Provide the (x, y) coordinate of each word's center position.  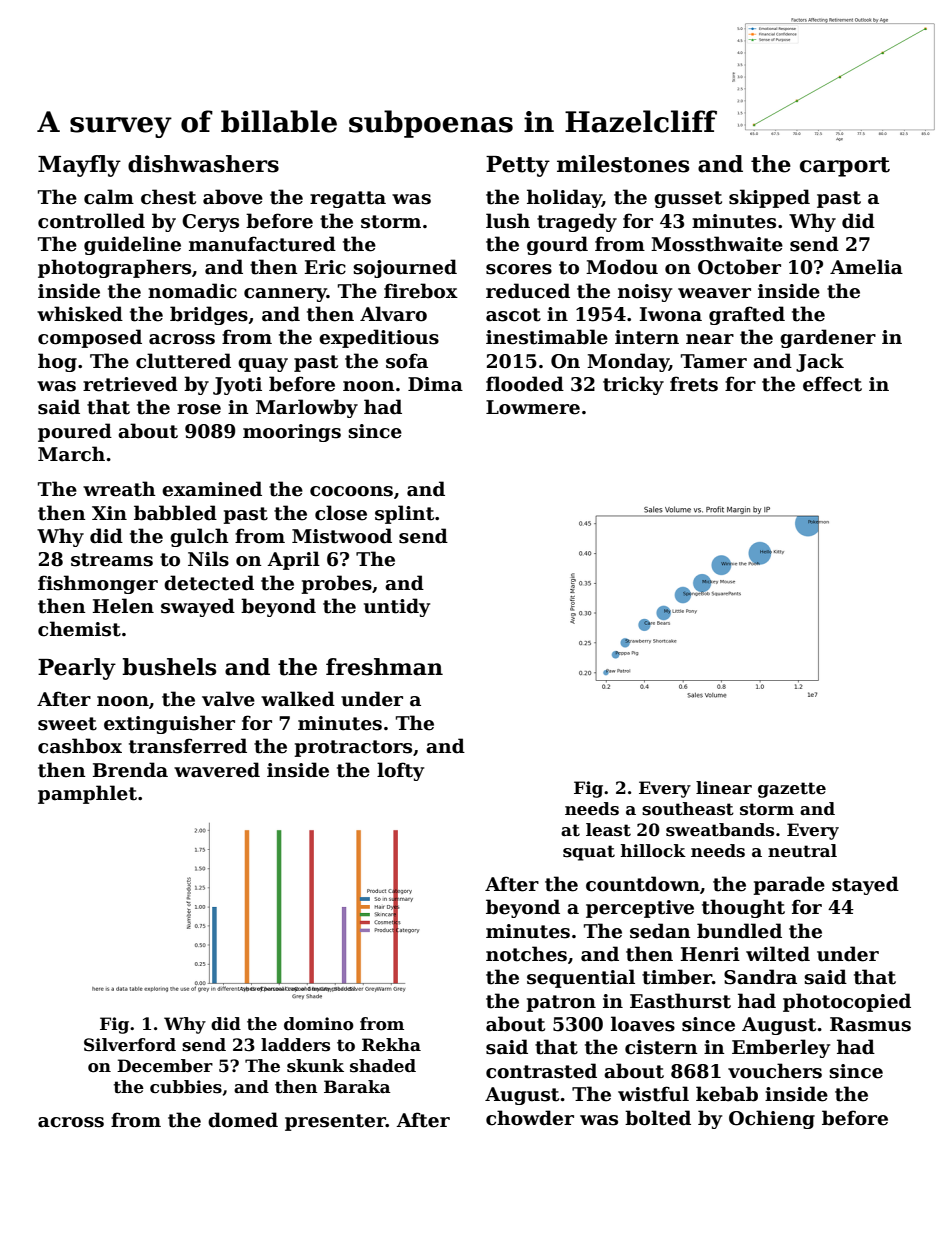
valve (228, 699)
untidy (397, 607)
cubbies (186, 1087)
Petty (518, 166)
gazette (792, 790)
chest (168, 197)
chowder (530, 1118)
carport (845, 167)
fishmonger (98, 584)
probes (336, 584)
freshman (384, 667)
